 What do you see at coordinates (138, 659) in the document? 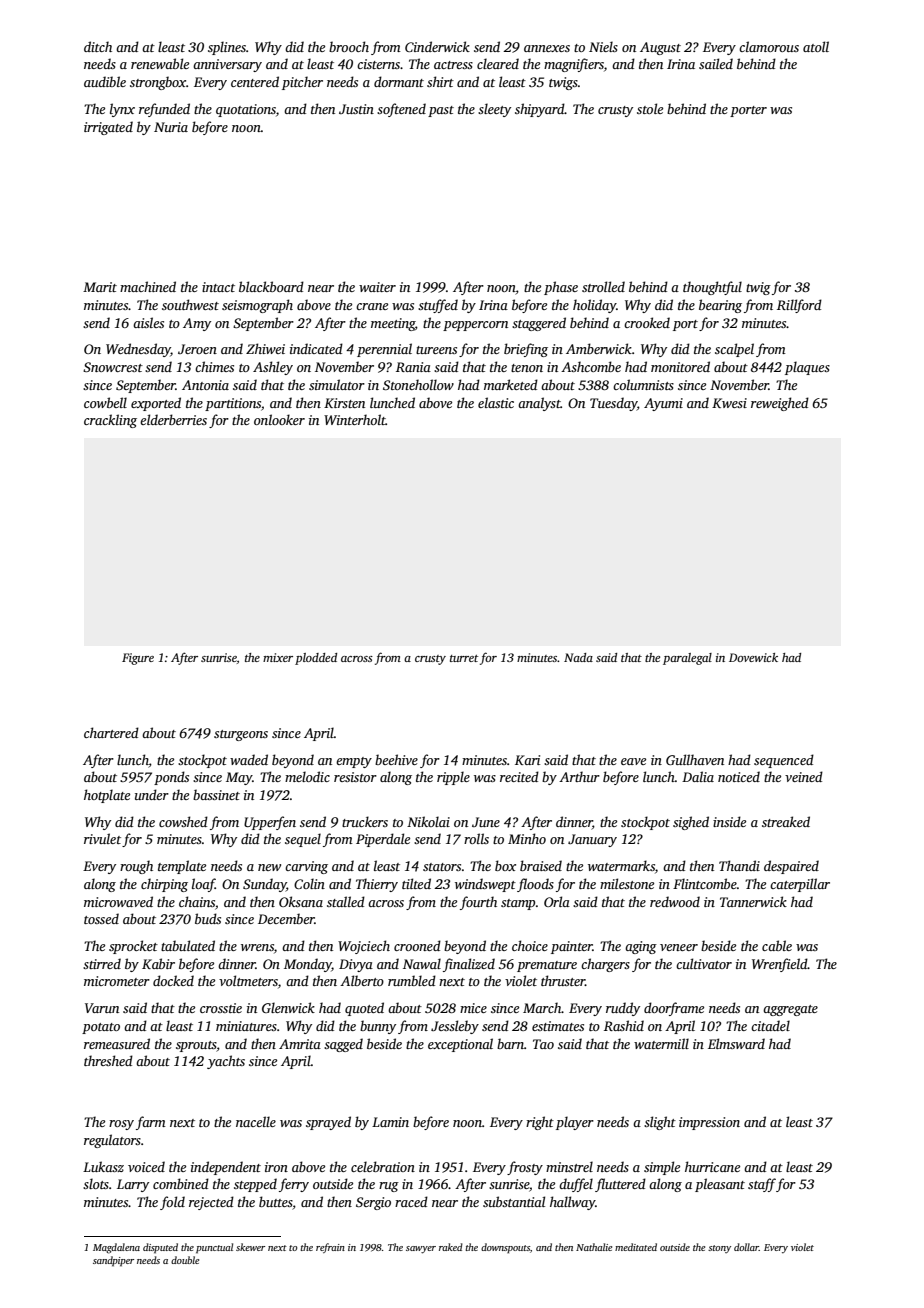
I see `Figure` at bounding box center [138, 659].
